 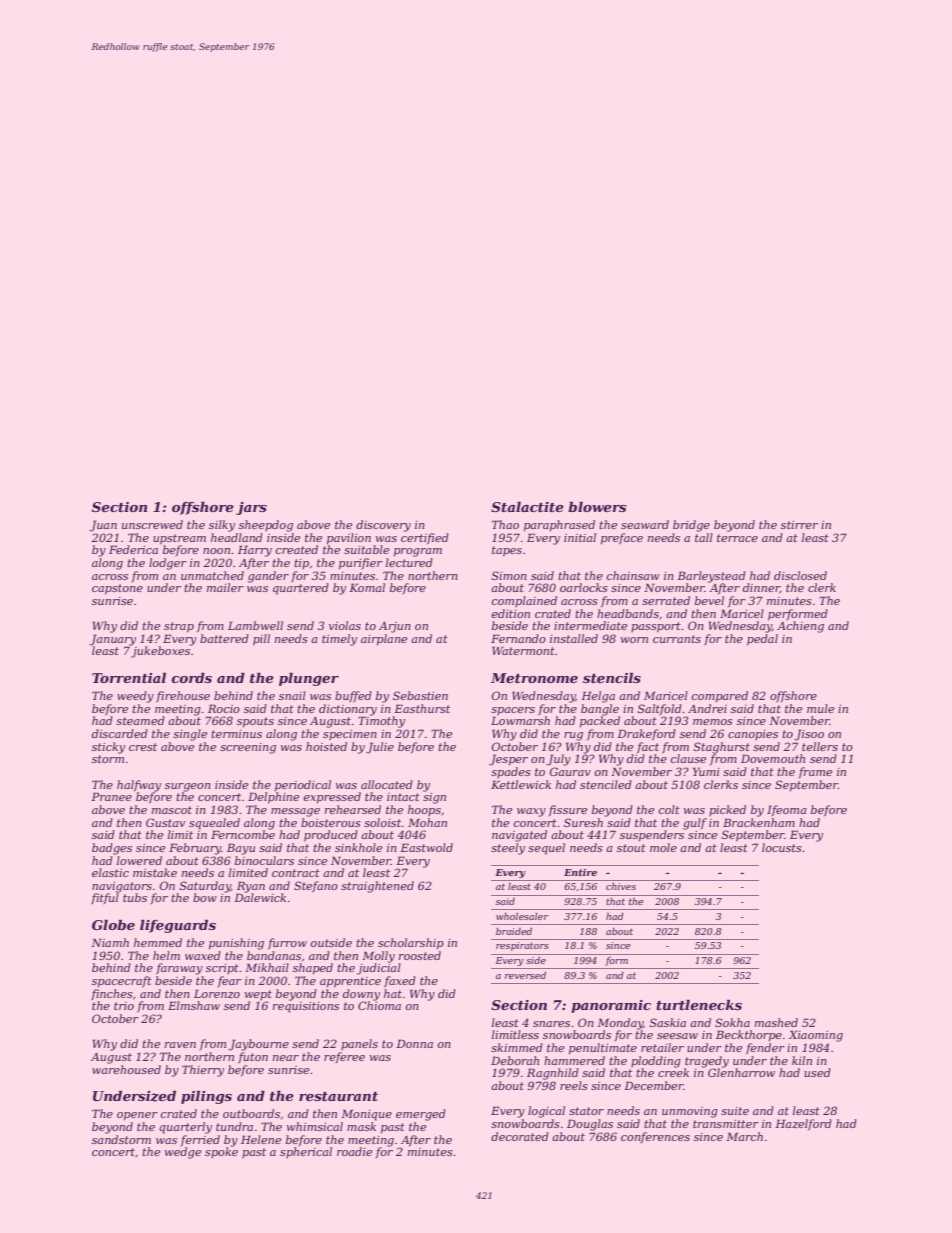 I want to click on tragedy, so click(x=707, y=1062).
